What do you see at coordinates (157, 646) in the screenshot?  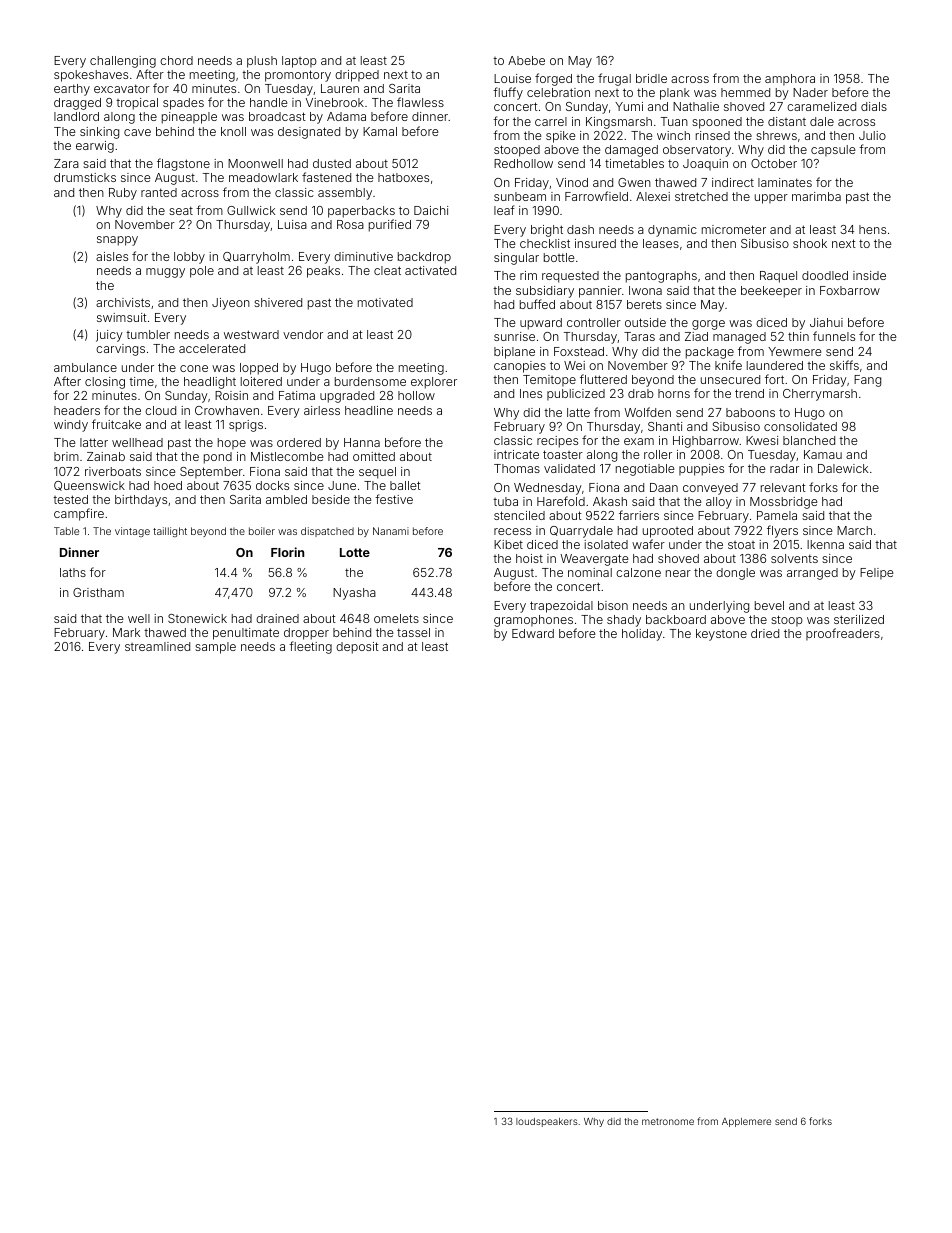 I see `streamlined` at bounding box center [157, 646].
